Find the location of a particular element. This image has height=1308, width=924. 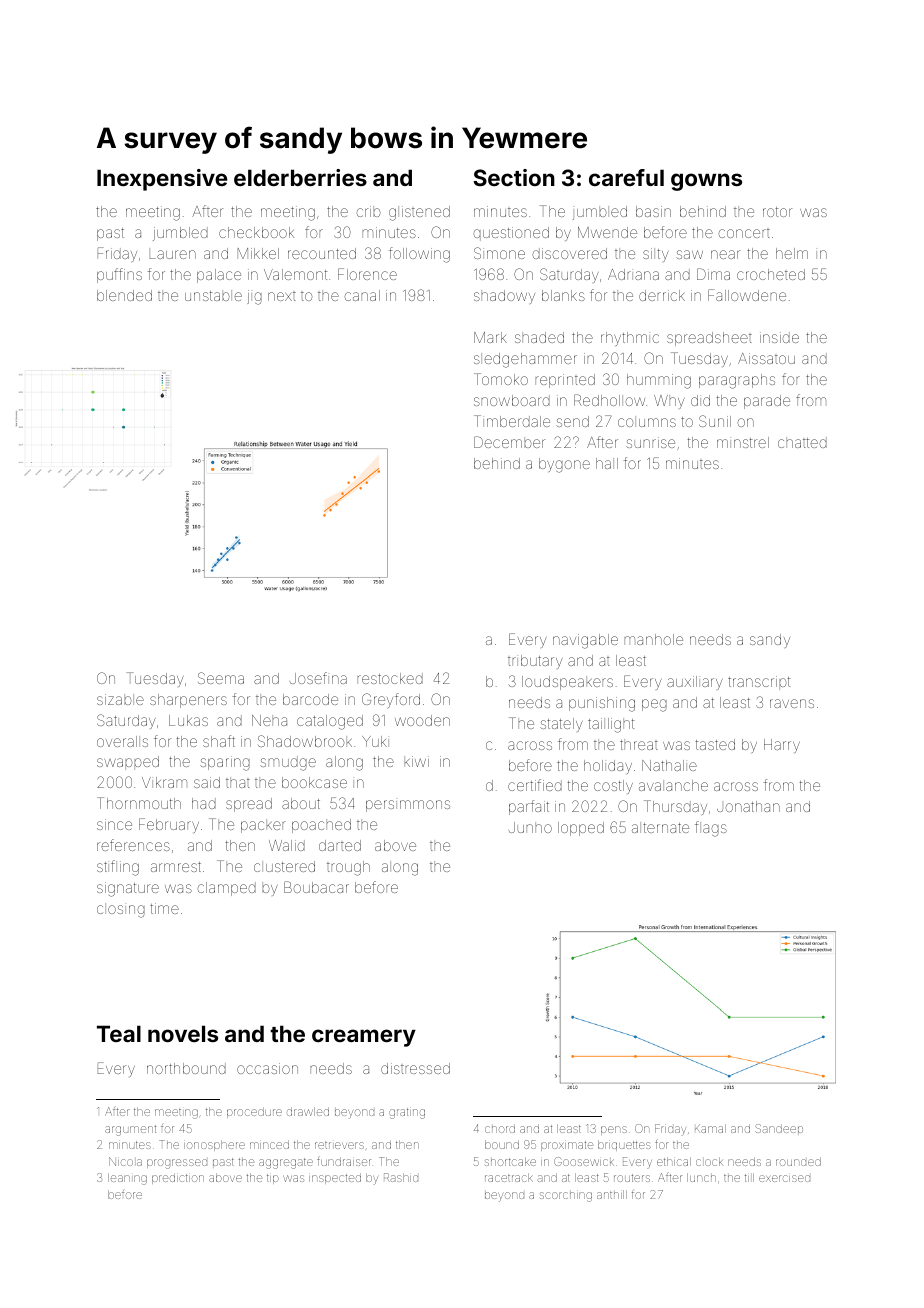

chord is located at coordinates (500, 1128).
